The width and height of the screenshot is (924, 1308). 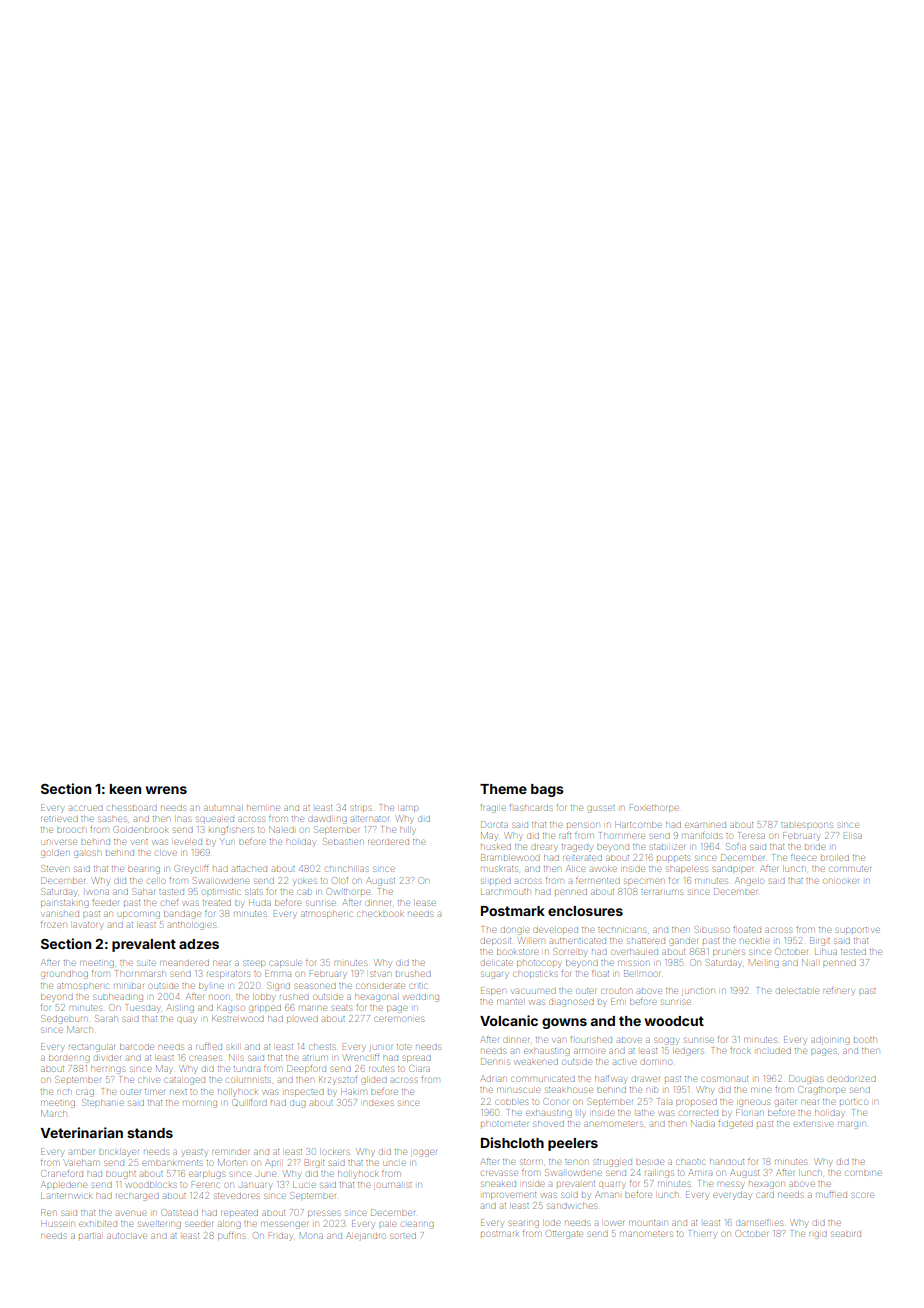 I want to click on supportive, so click(x=858, y=930).
